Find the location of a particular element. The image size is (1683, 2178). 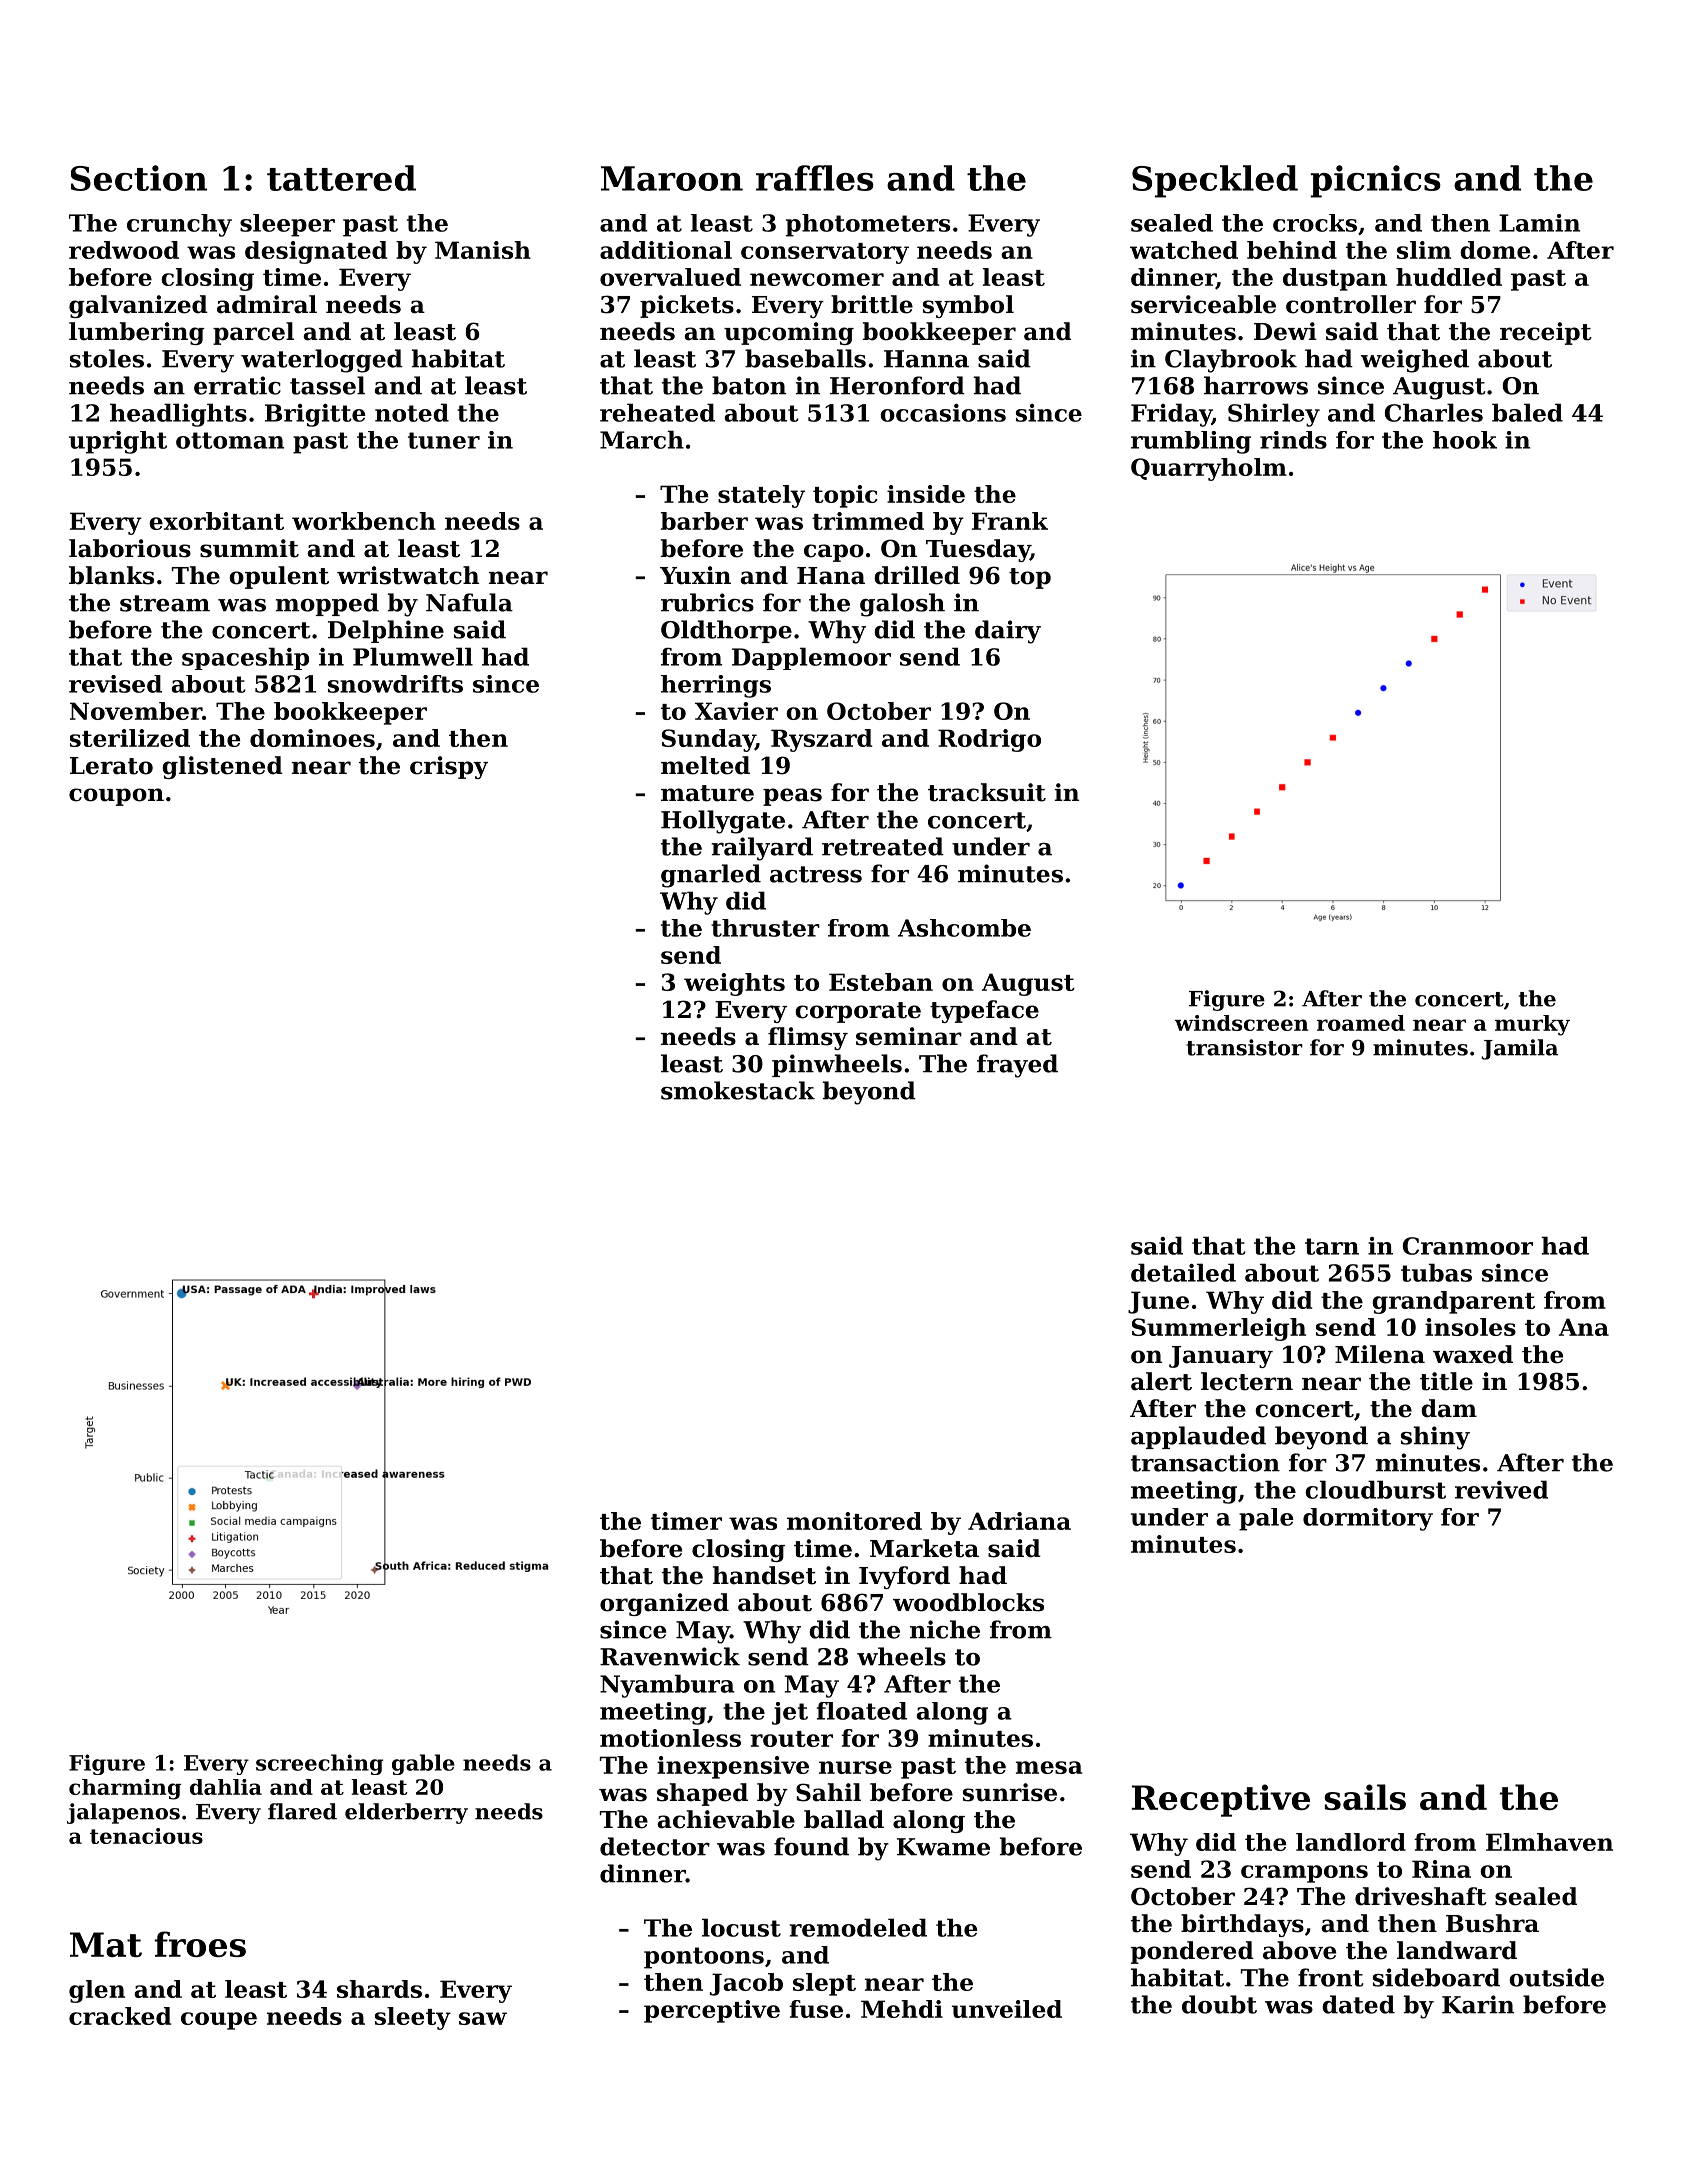

Kwame is located at coordinates (943, 1847).
